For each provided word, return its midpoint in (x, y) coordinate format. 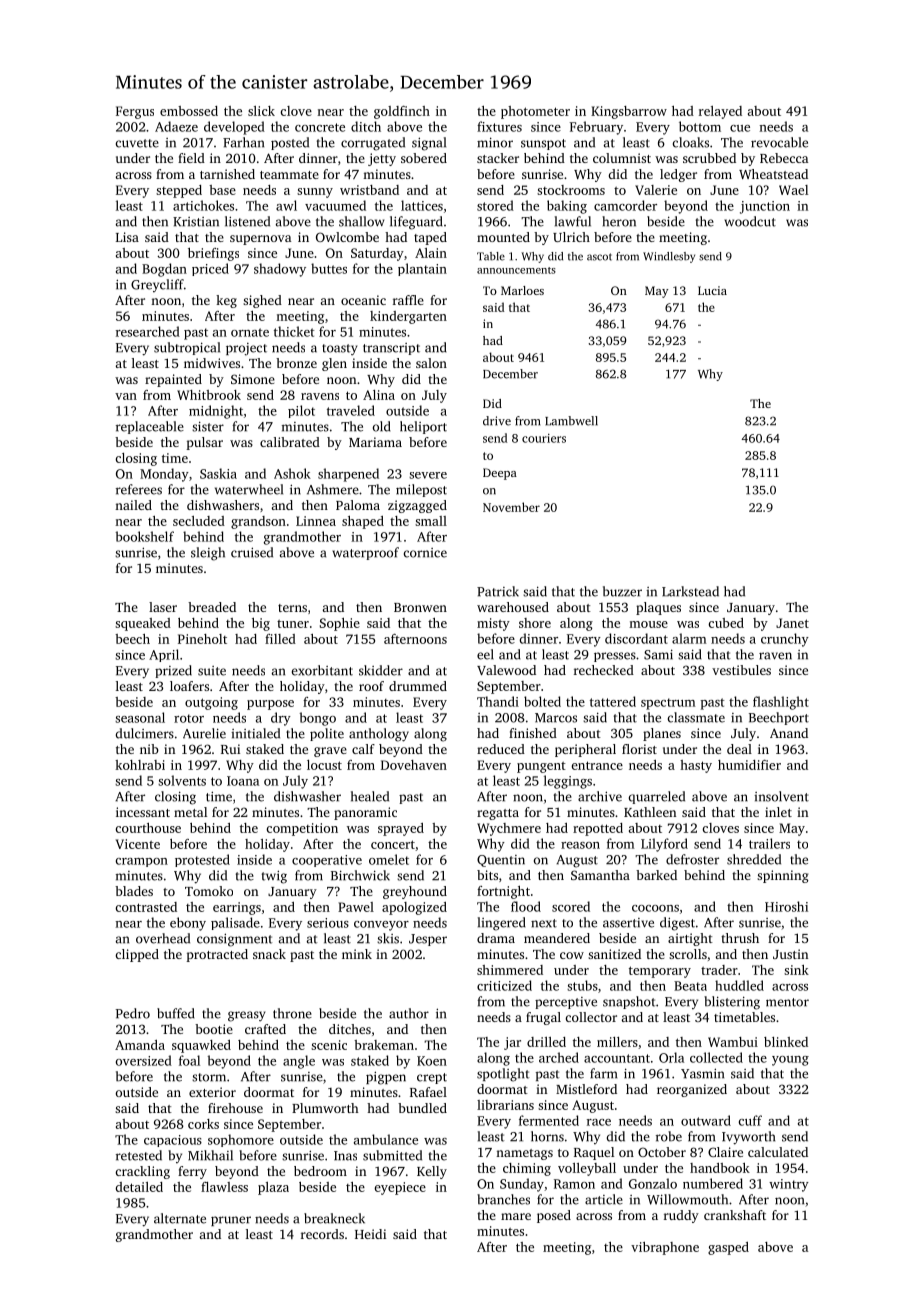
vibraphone (665, 1248)
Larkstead (690, 591)
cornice (425, 553)
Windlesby (669, 257)
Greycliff (157, 285)
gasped (728, 1248)
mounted (503, 237)
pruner (231, 1221)
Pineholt (202, 639)
